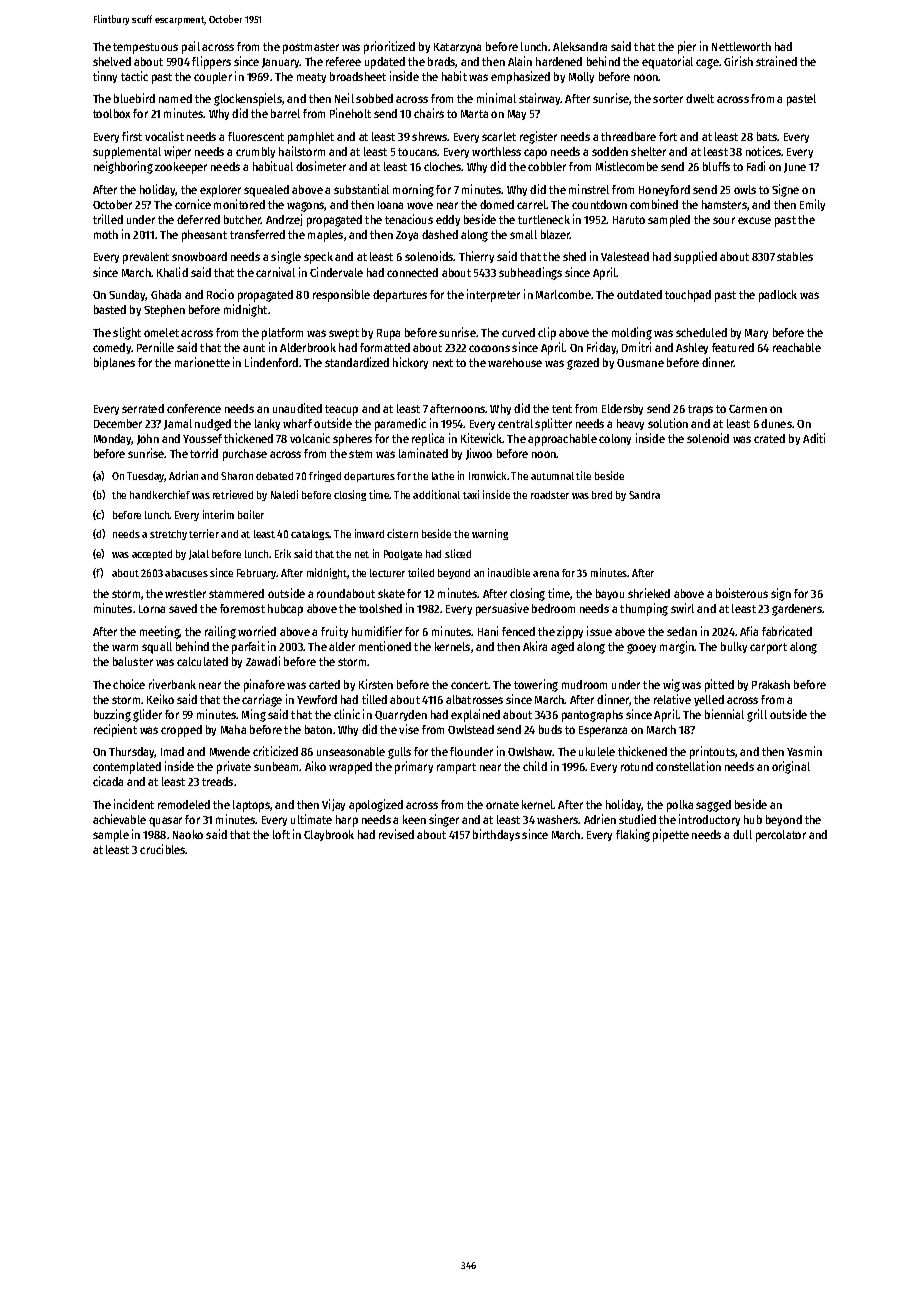 The height and width of the document is (1308, 924). Describe the element at coordinates (457, 48) in the document. I see `Katarzyna` at that location.
